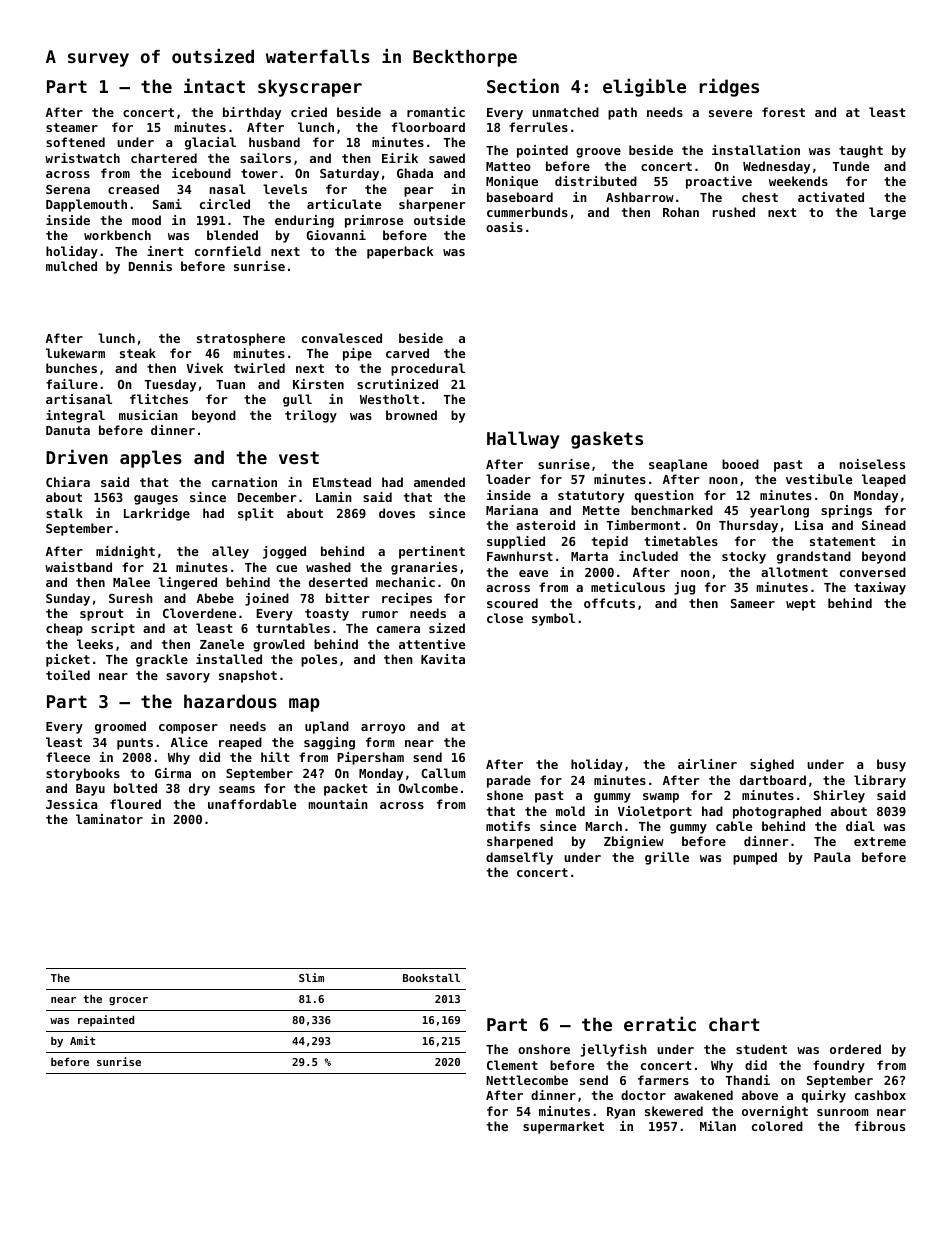 The height and width of the screenshot is (1233, 952). Describe the element at coordinates (71, 266) in the screenshot. I see `mulched` at that location.
